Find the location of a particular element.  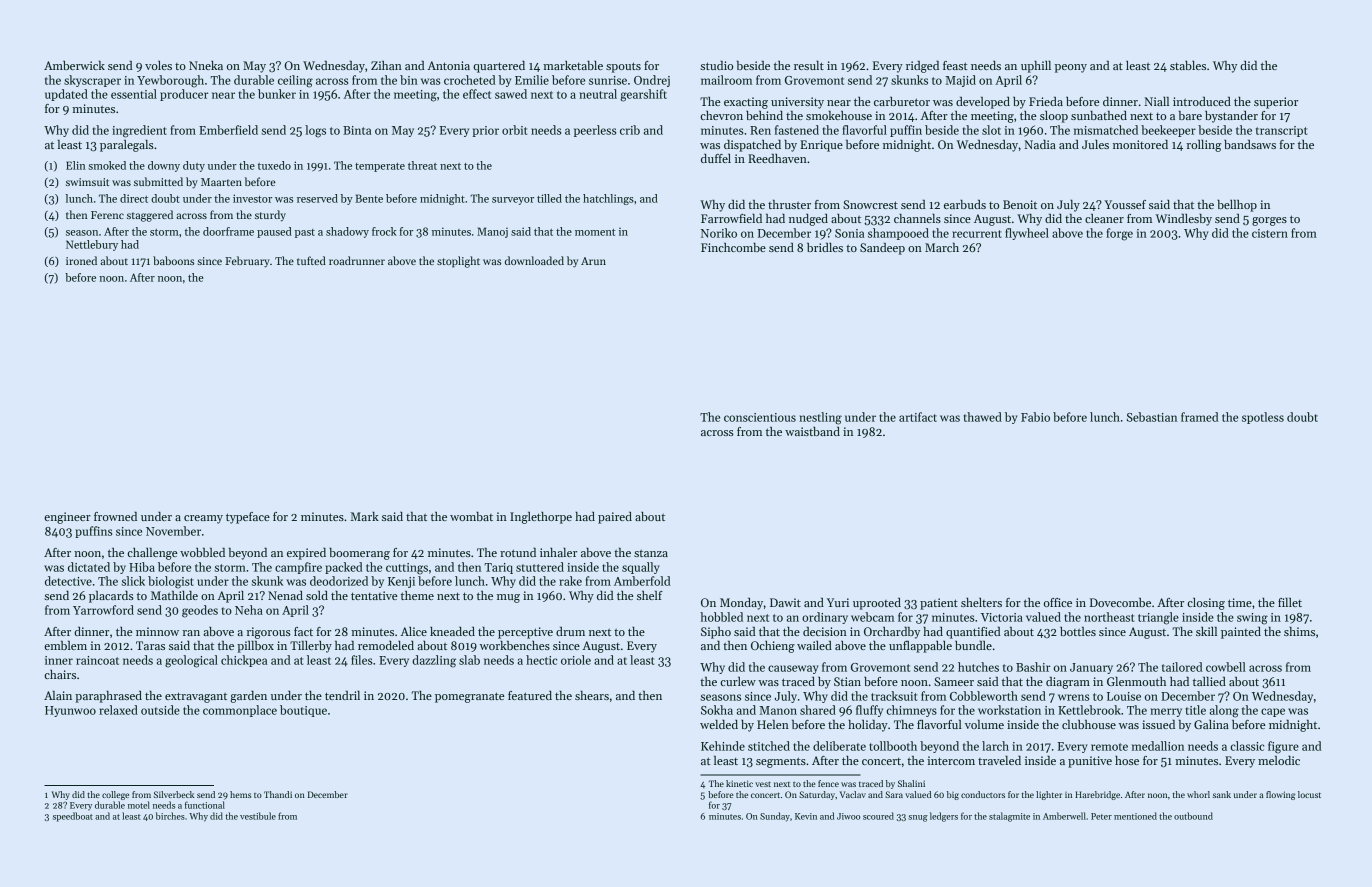

time is located at coordinates (1240, 602).
